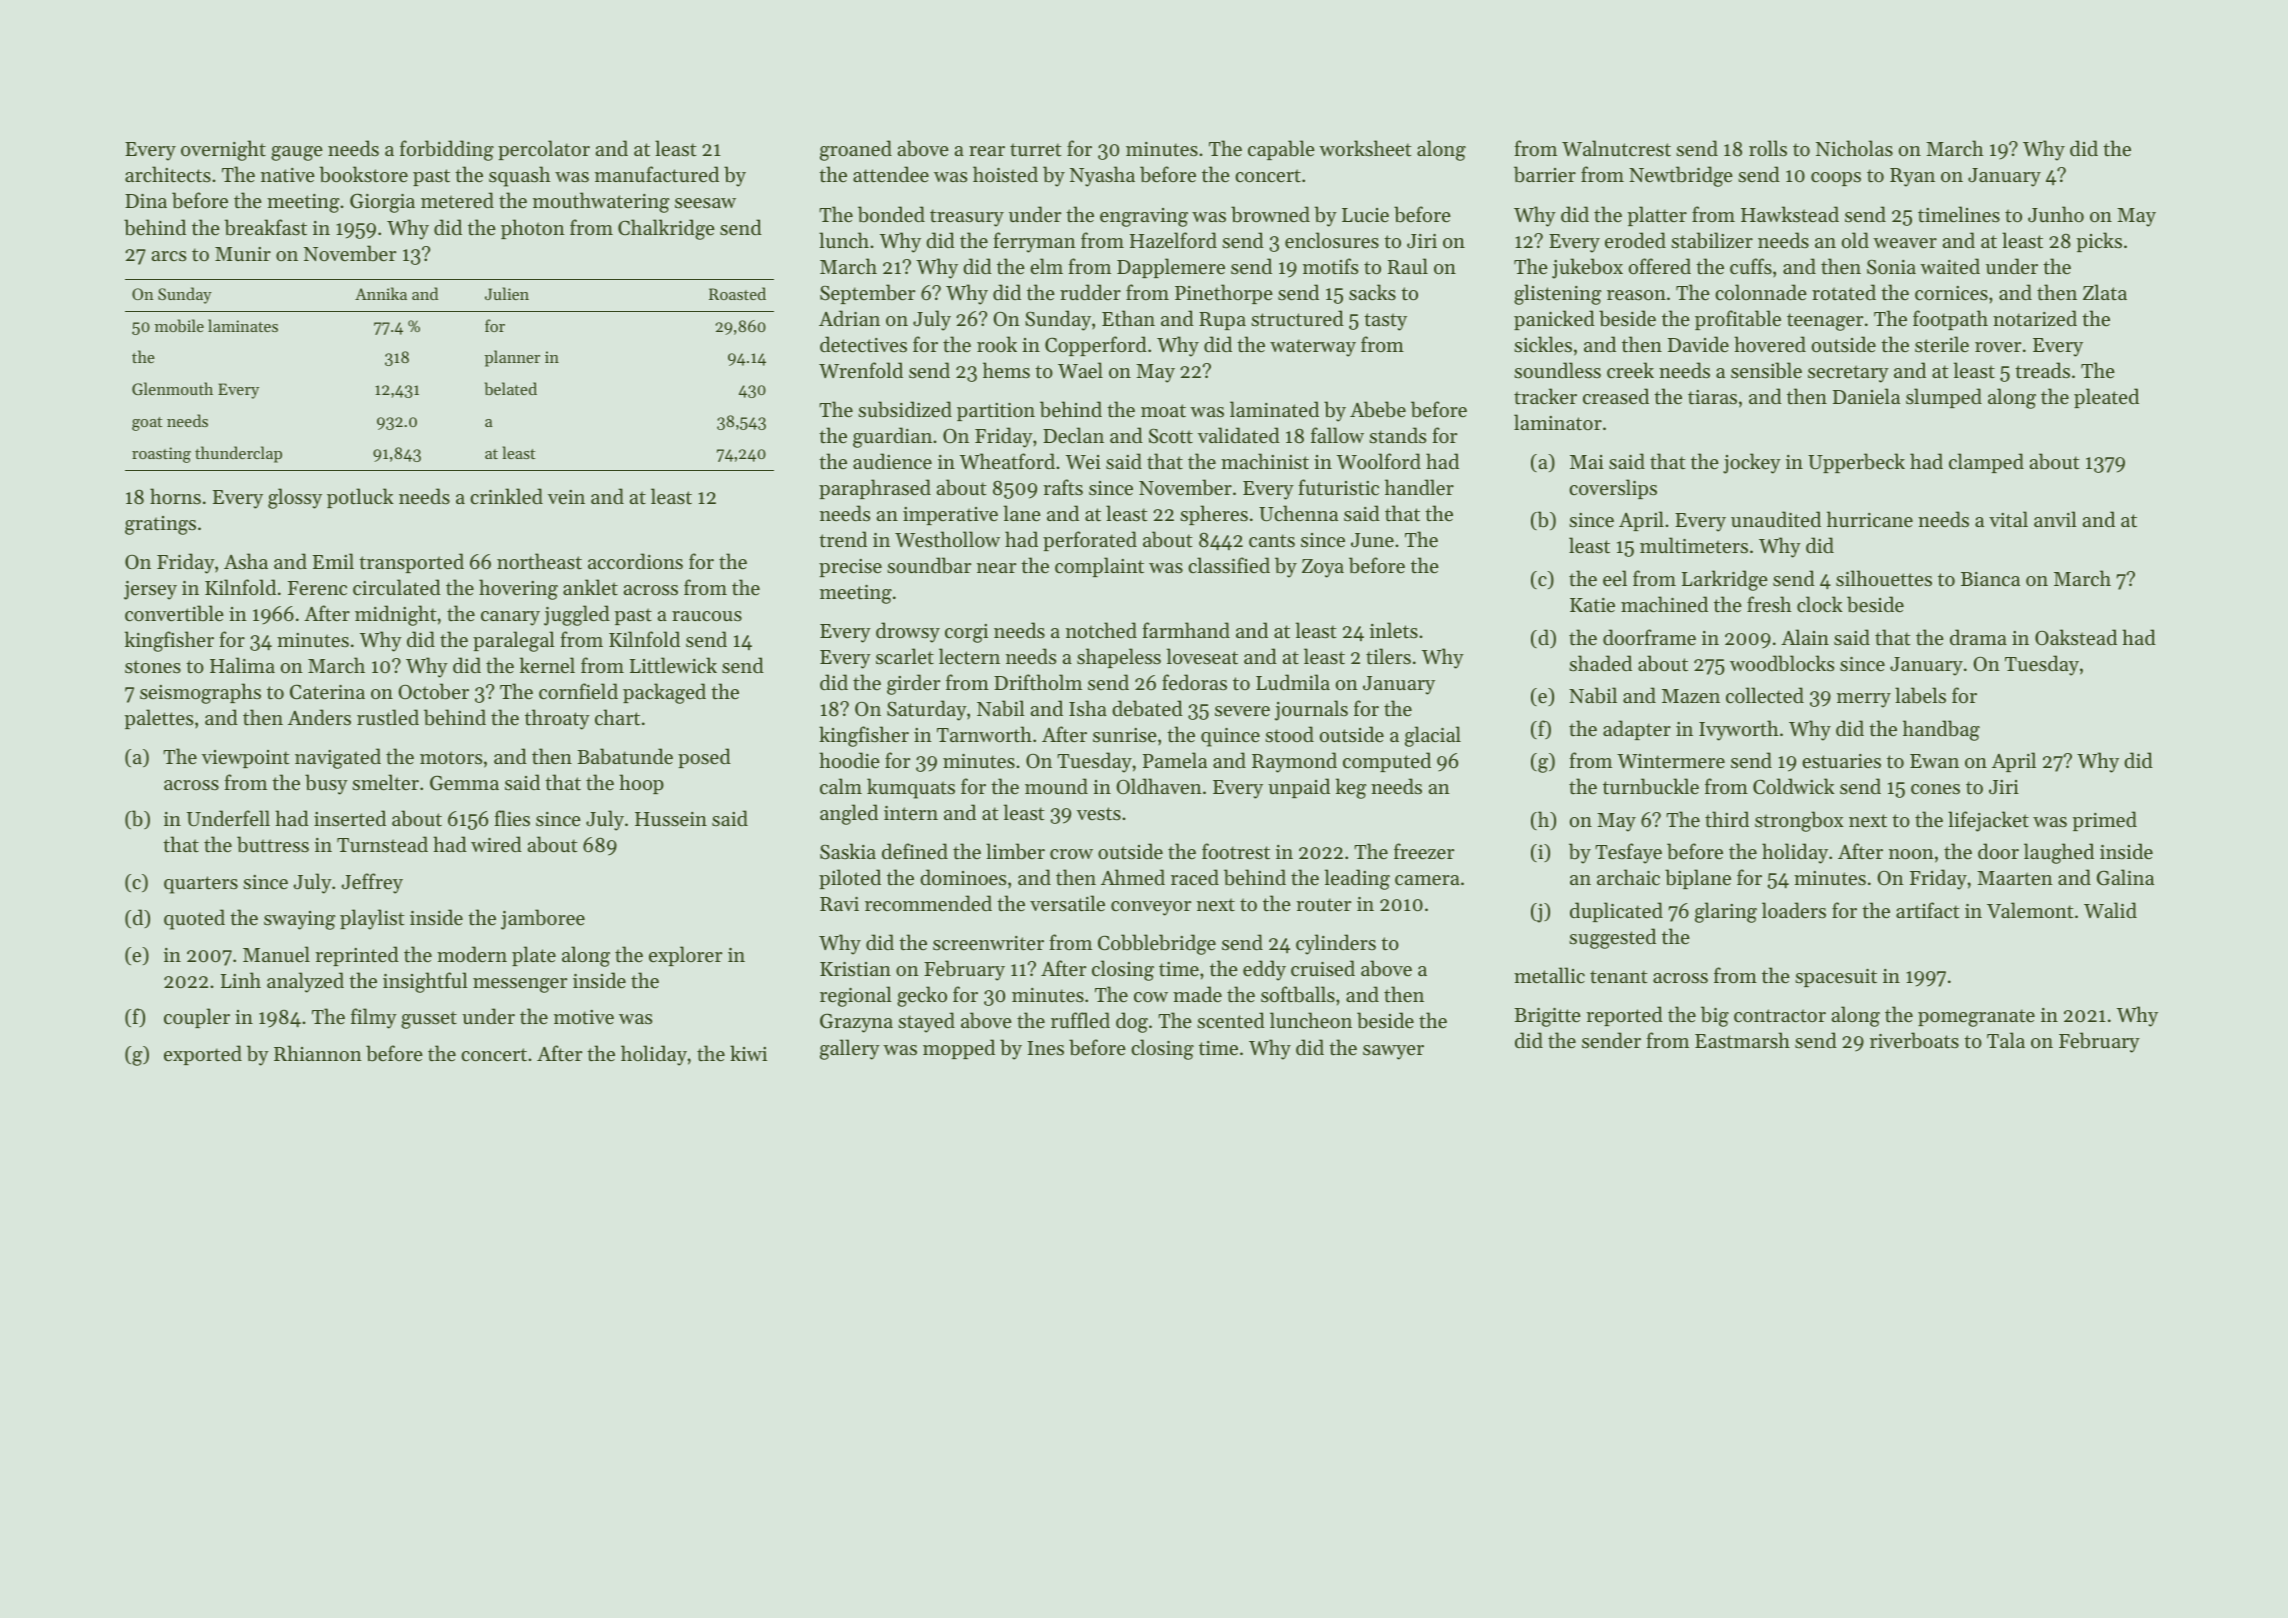 The image size is (2288, 1618). I want to click on gallery, so click(850, 1049).
